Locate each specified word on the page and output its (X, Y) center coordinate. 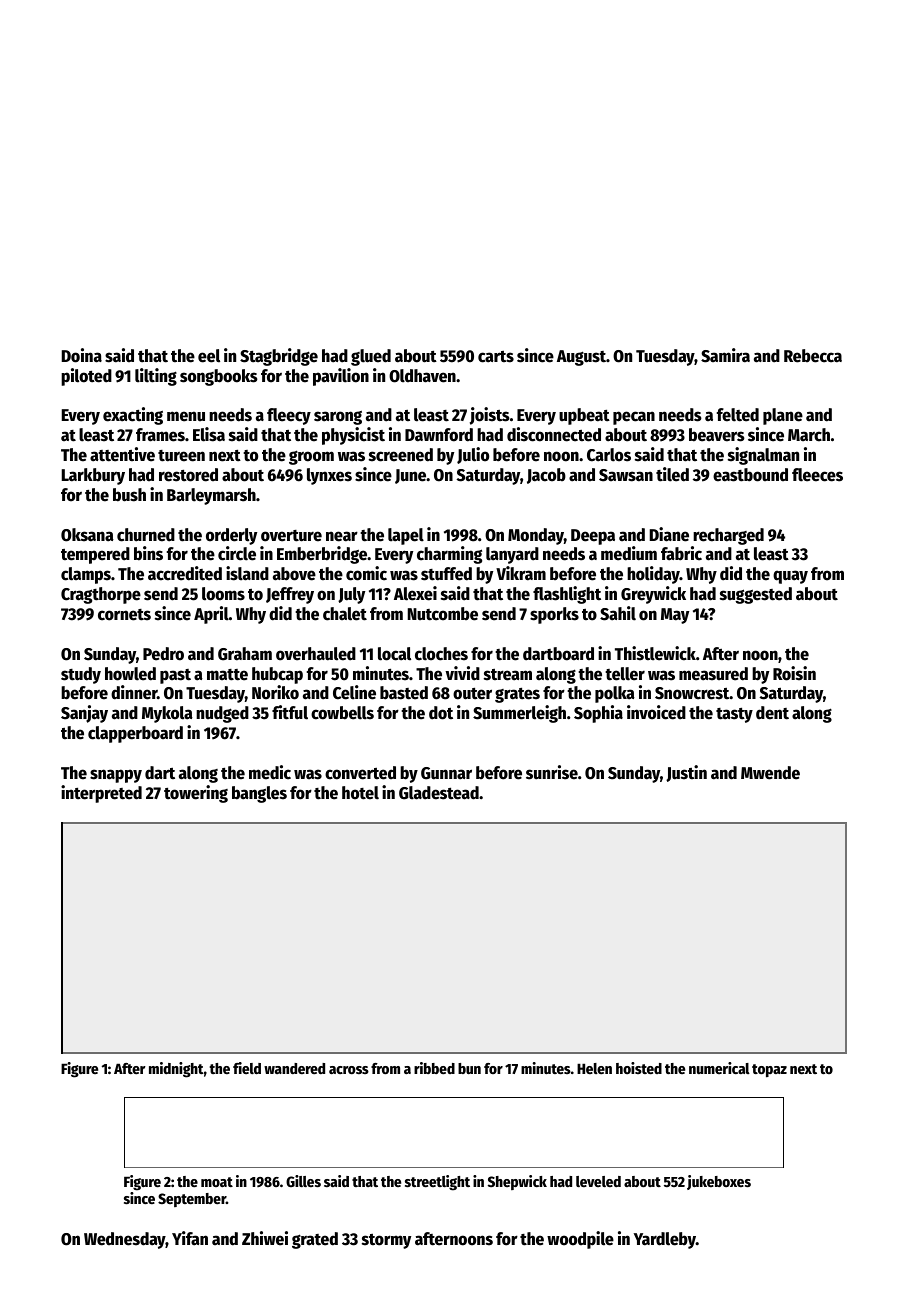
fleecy (289, 416)
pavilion (341, 377)
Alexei (415, 593)
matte (227, 675)
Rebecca (813, 356)
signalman (763, 456)
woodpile (580, 1240)
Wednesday (125, 1240)
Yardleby (665, 1240)
